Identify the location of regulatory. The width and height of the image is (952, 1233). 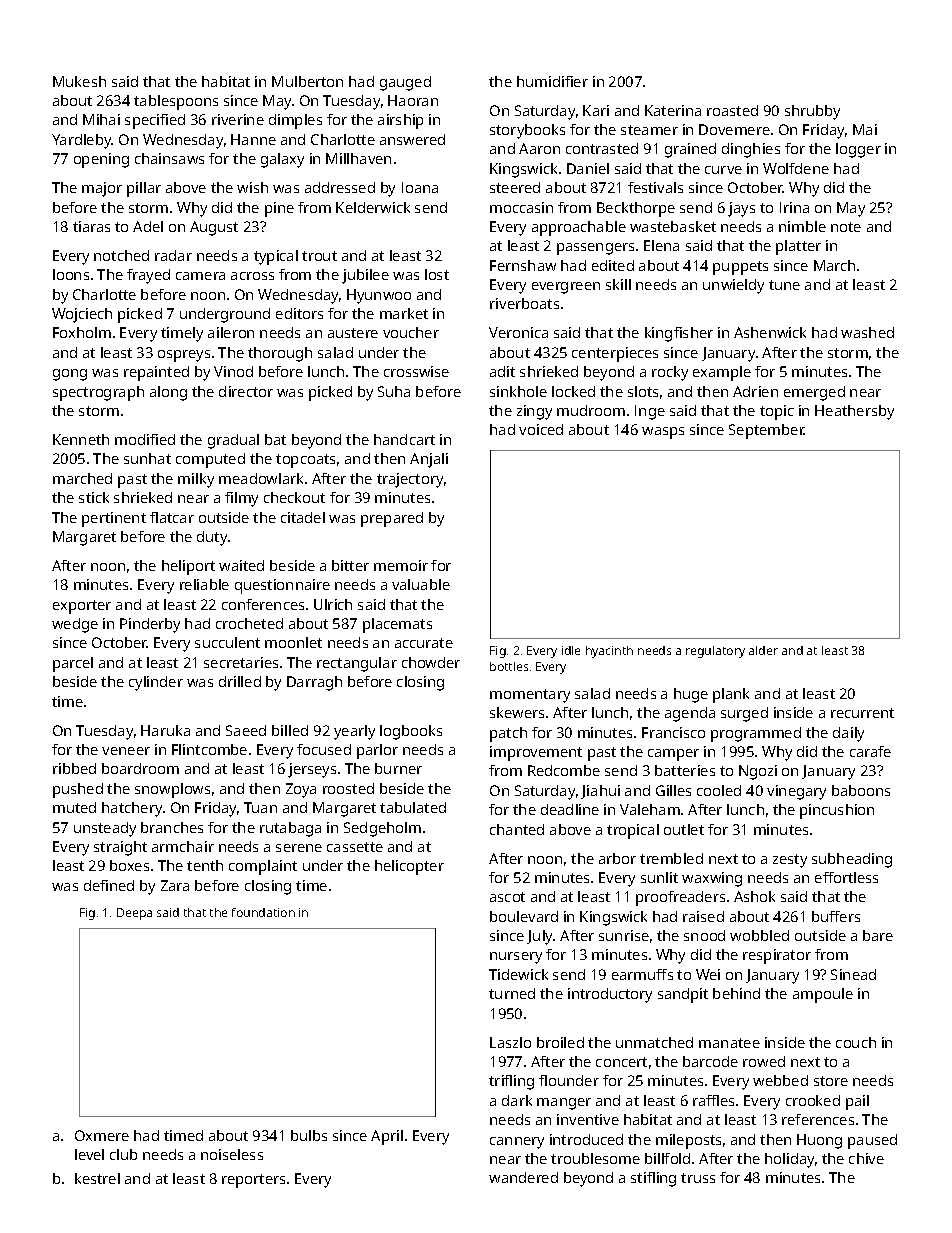
(715, 652).
